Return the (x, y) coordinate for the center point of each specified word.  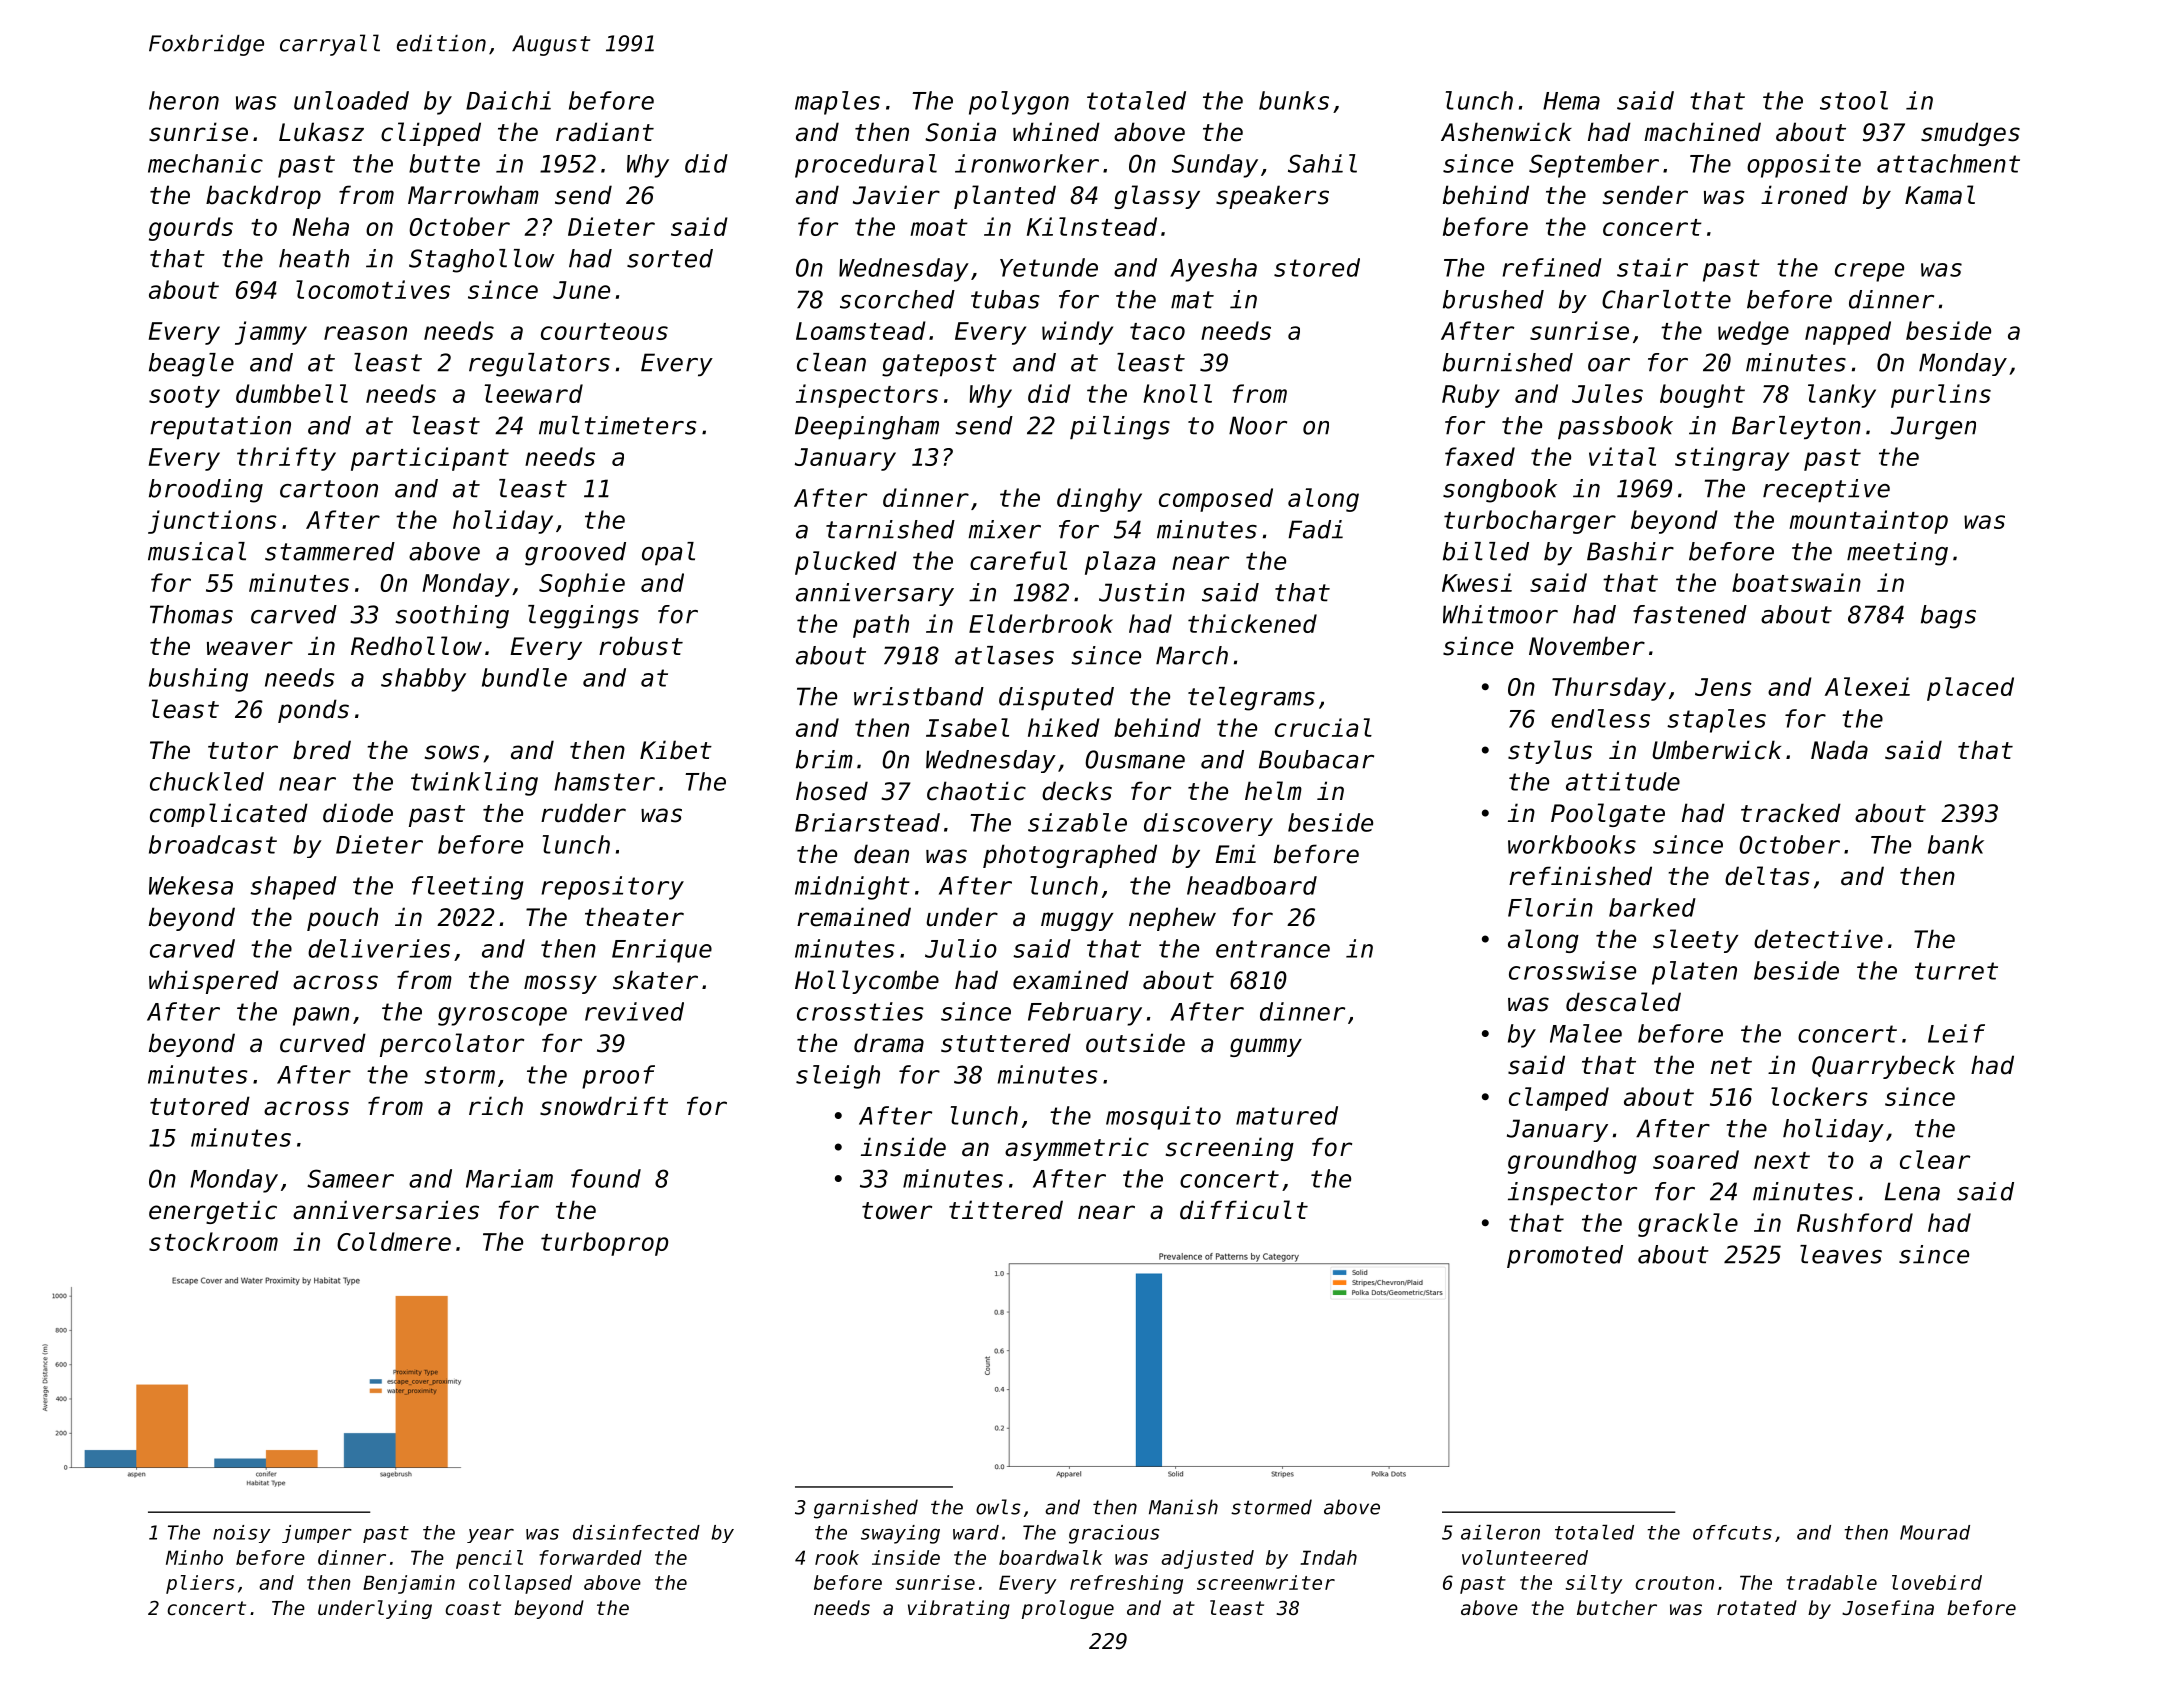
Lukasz (321, 132)
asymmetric (1077, 1149)
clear (1935, 1159)
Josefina (1888, 1607)
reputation (220, 428)
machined (1702, 132)
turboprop (604, 1244)
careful (1018, 560)
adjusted (1207, 1559)
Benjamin (409, 1584)
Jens (1723, 687)
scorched (897, 299)
